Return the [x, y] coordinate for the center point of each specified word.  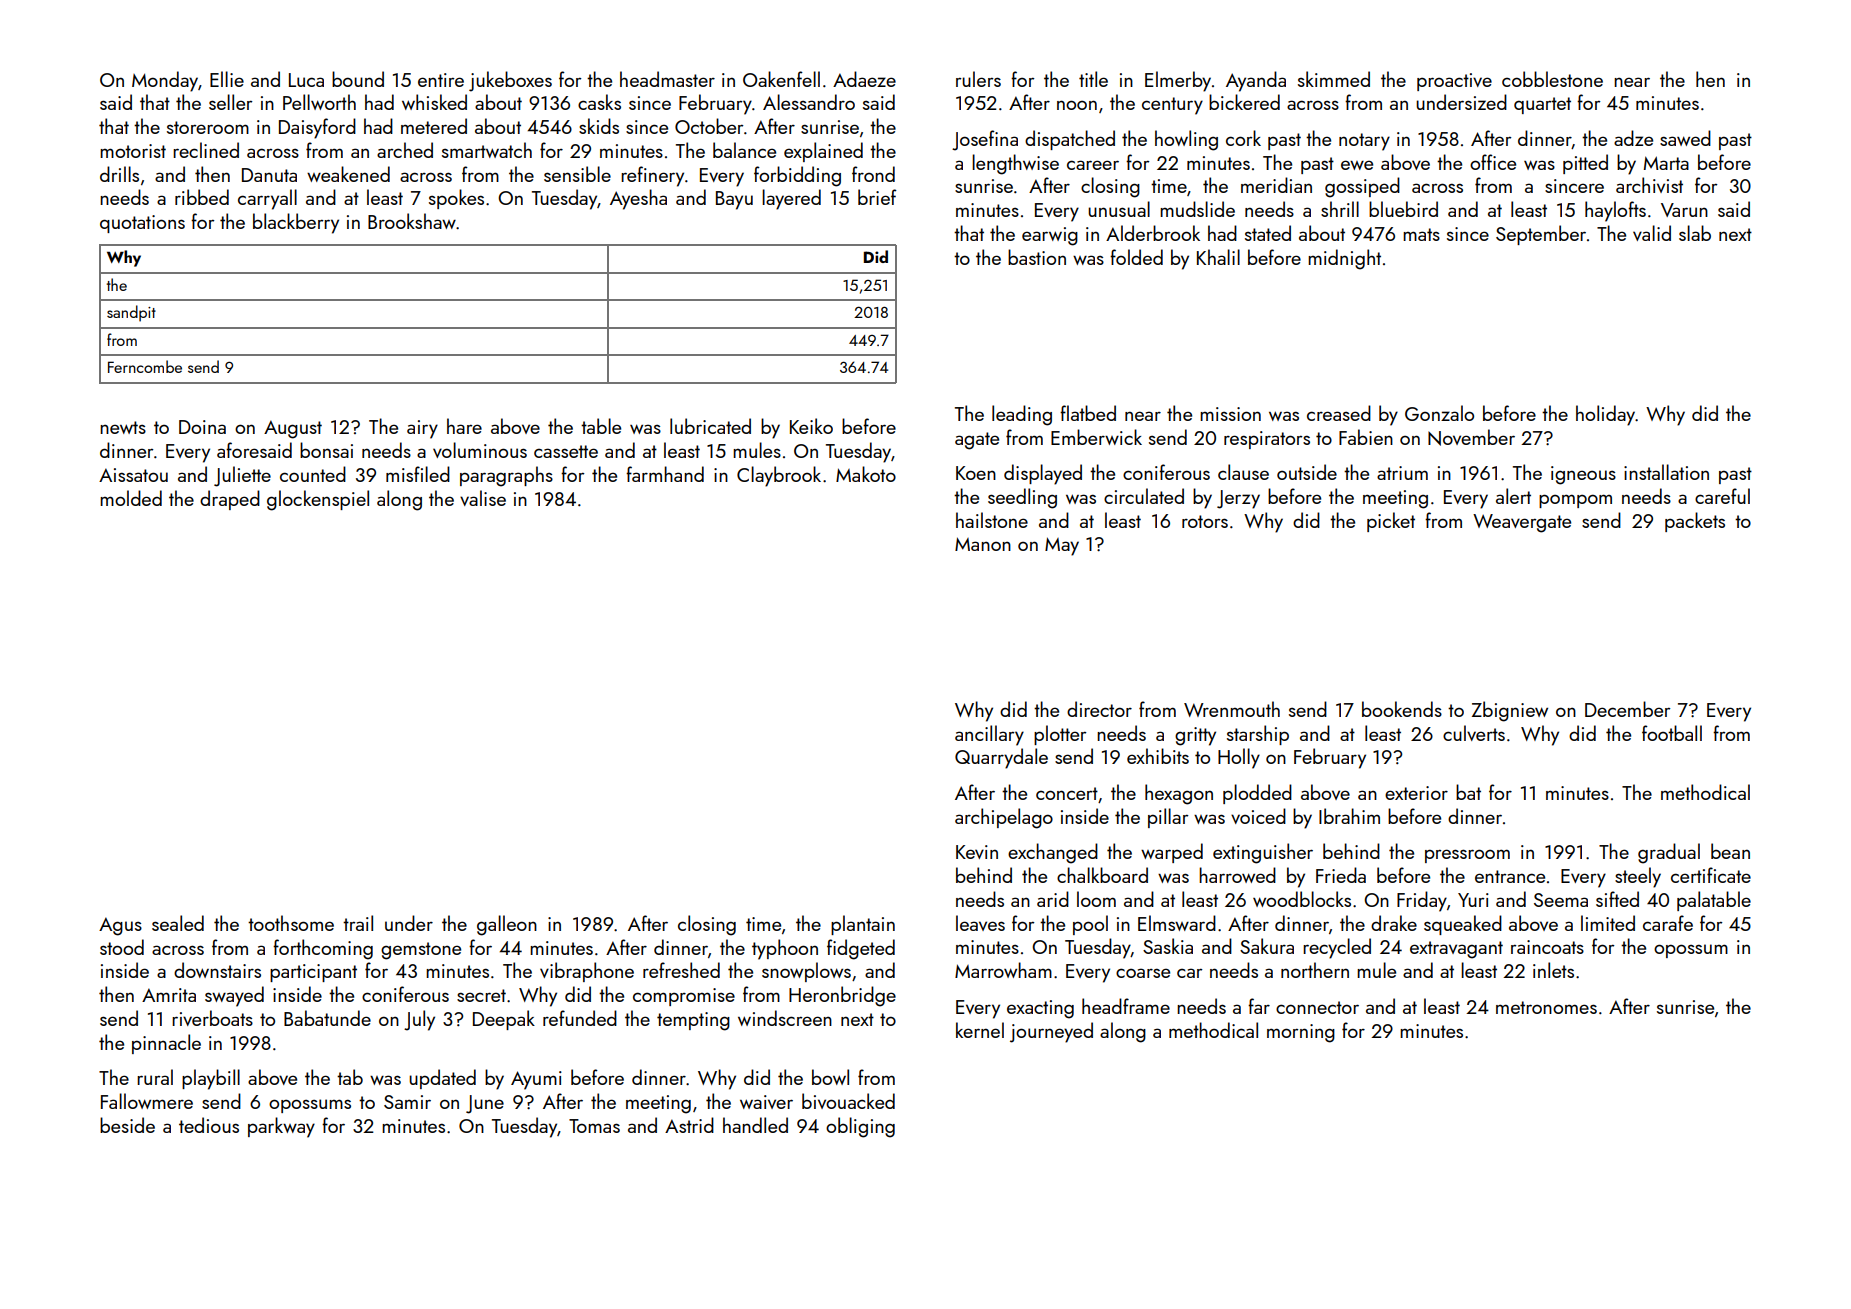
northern [1315, 970]
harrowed [1237, 875]
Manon [983, 544]
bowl [830, 1077]
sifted [1617, 899]
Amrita [169, 995]
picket [1391, 522]
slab [1695, 233]
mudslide [1197, 209]
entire [441, 80]
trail [358, 923]
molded [131, 498]
